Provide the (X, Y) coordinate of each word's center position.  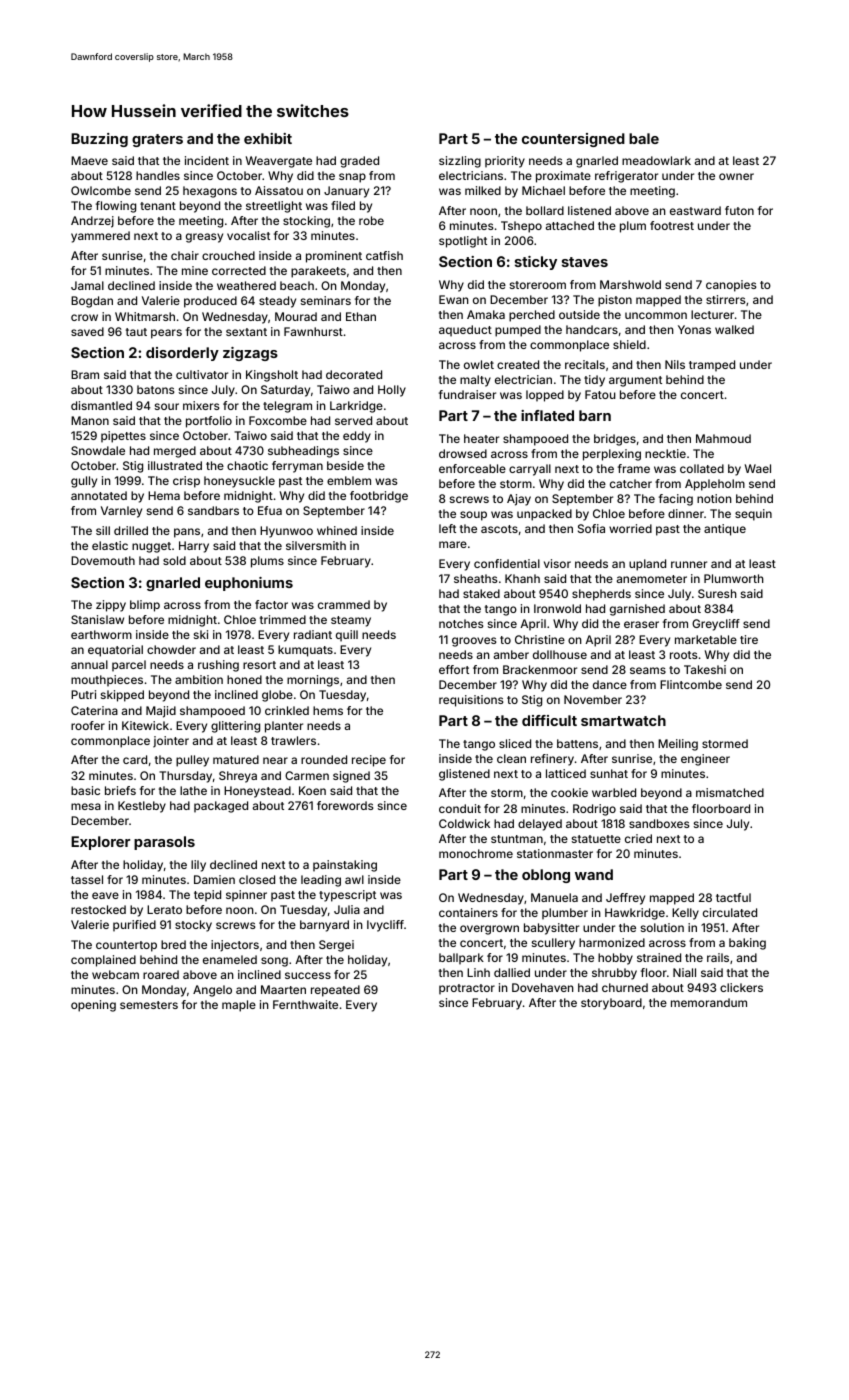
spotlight (463, 242)
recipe (369, 761)
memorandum (709, 1002)
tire (749, 639)
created (518, 364)
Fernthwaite (305, 1004)
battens (577, 743)
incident (207, 160)
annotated (99, 495)
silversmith (316, 545)
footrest (672, 225)
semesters (149, 1005)
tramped (712, 366)
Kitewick (145, 725)
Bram (85, 374)
